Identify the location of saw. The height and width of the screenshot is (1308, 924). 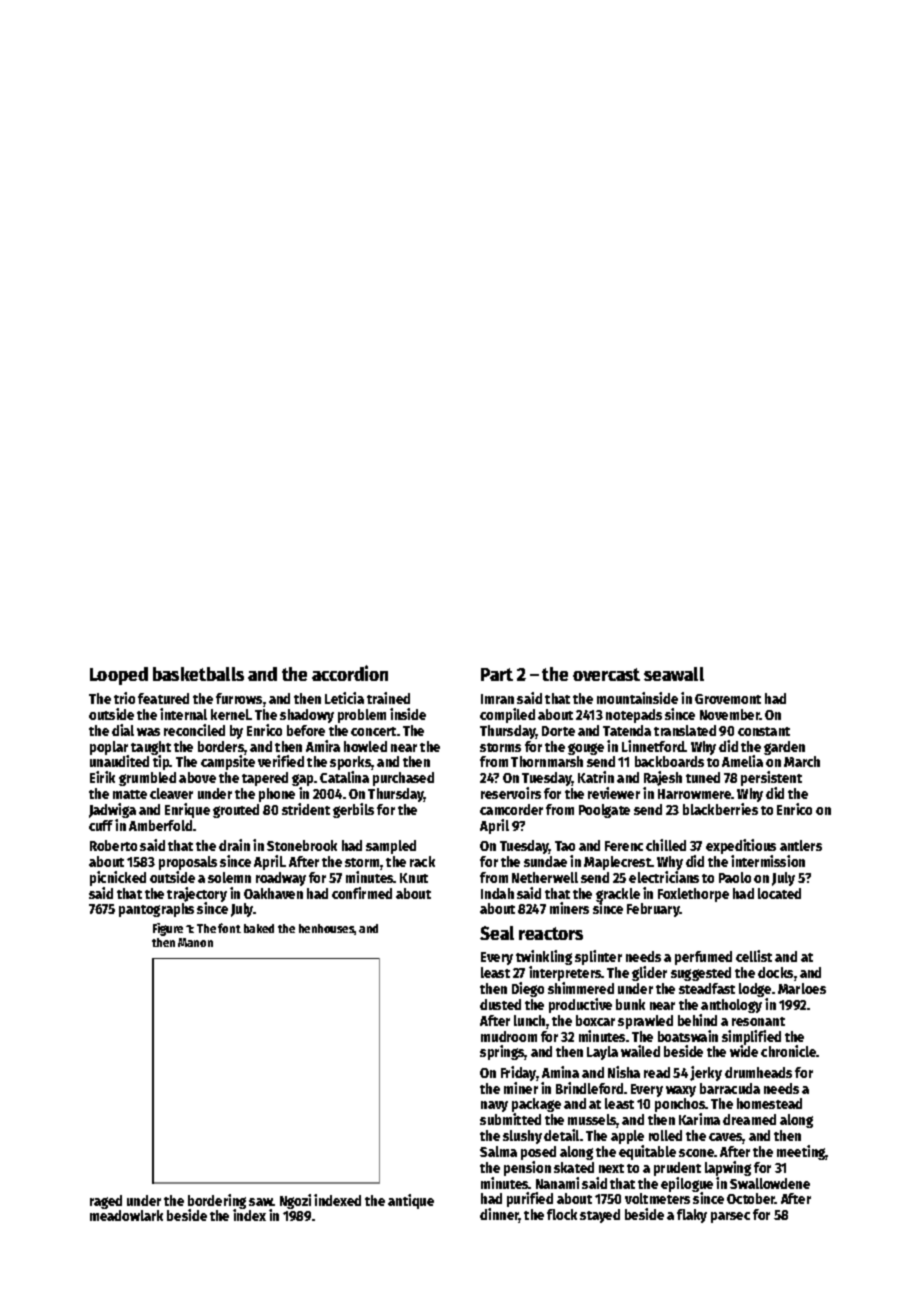
(261, 1202).
